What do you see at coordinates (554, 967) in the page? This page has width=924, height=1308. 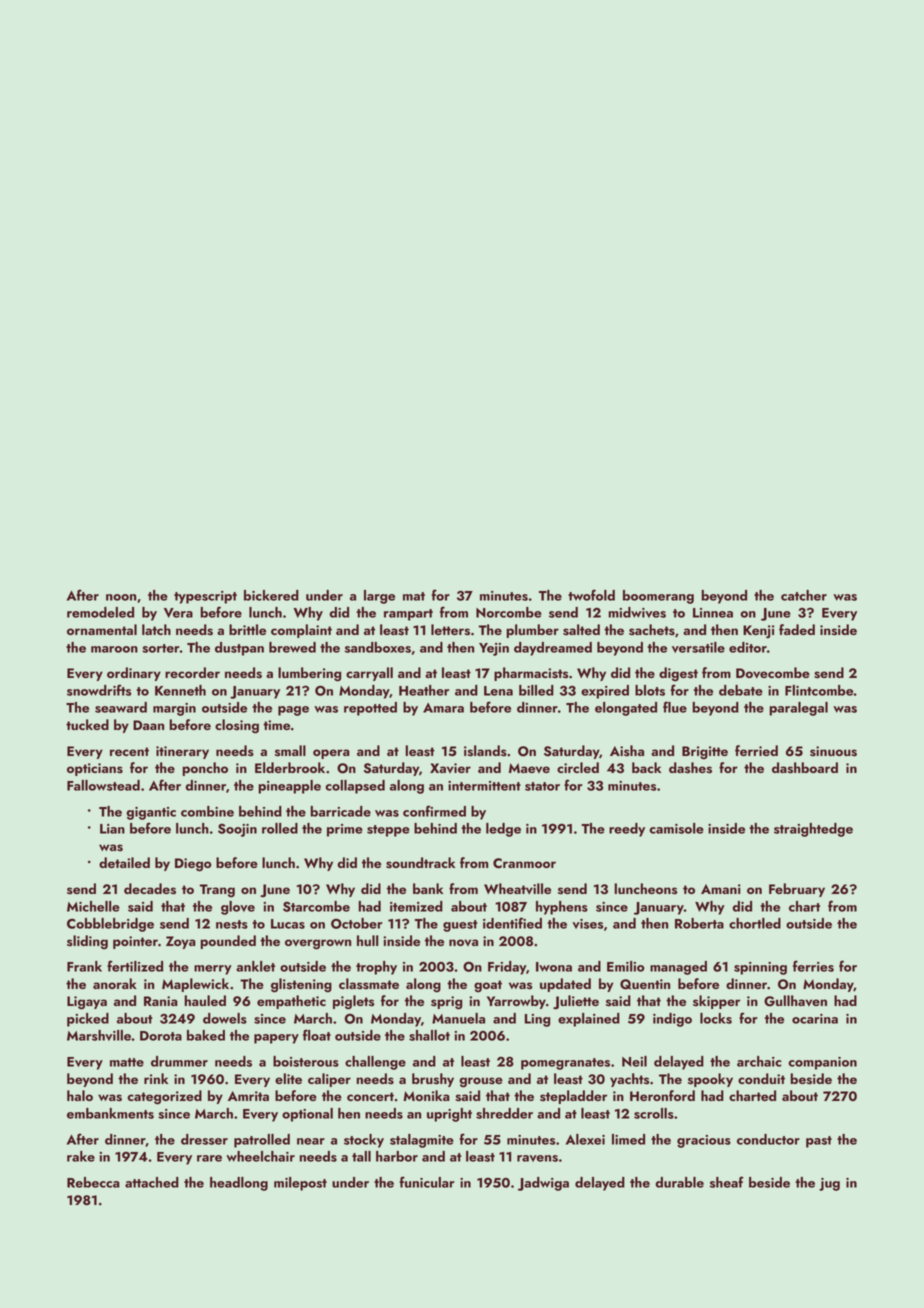 I see `Iwona` at bounding box center [554, 967].
